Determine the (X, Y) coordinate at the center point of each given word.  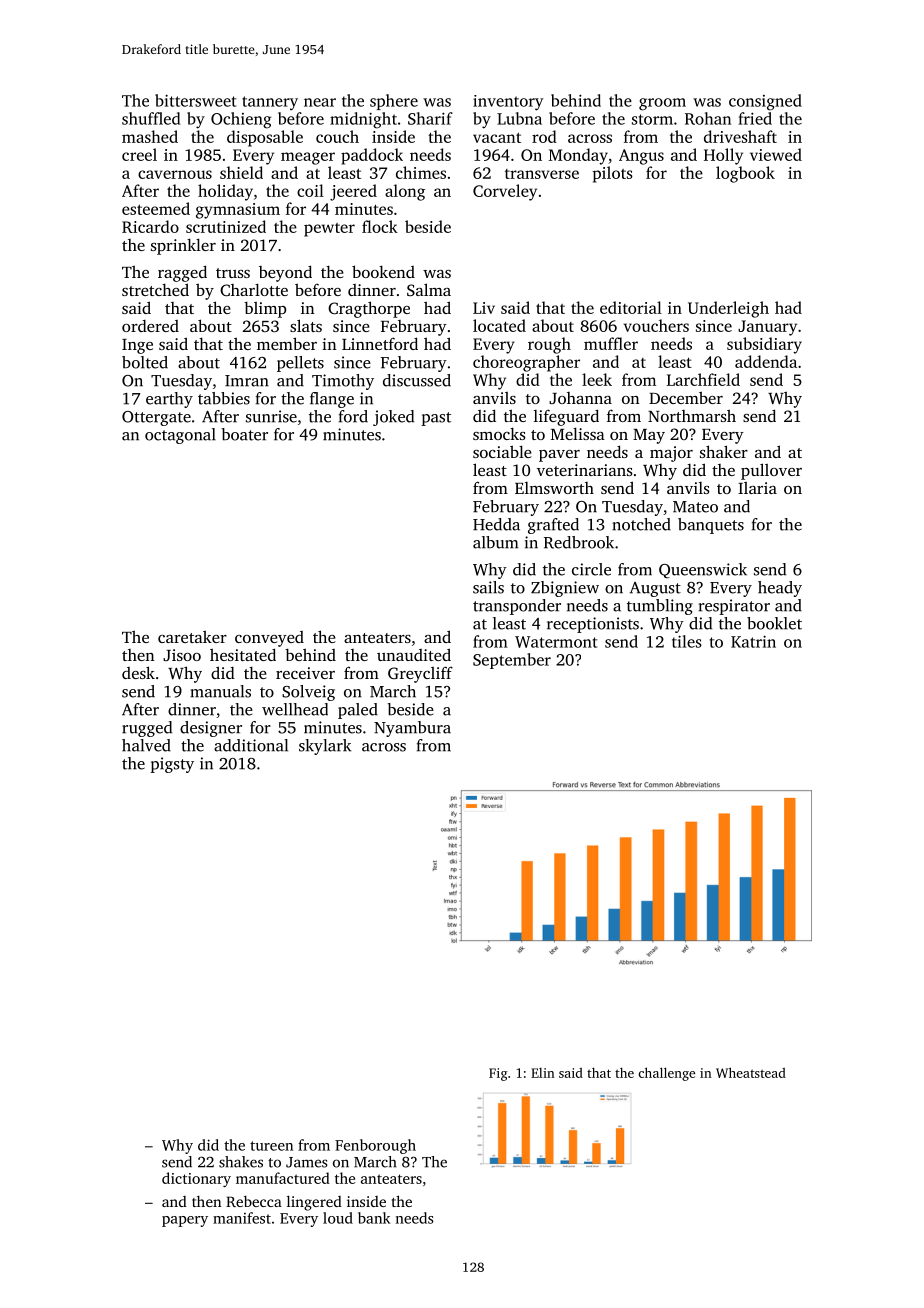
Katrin (753, 641)
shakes (241, 1162)
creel (139, 154)
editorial (631, 307)
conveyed (269, 639)
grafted (553, 526)
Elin (543, 1073)
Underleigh (728, 309)
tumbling (660, 607)
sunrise (271, 416)
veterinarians (585, 470)
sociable (502, 451)
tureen (271, 1146)
